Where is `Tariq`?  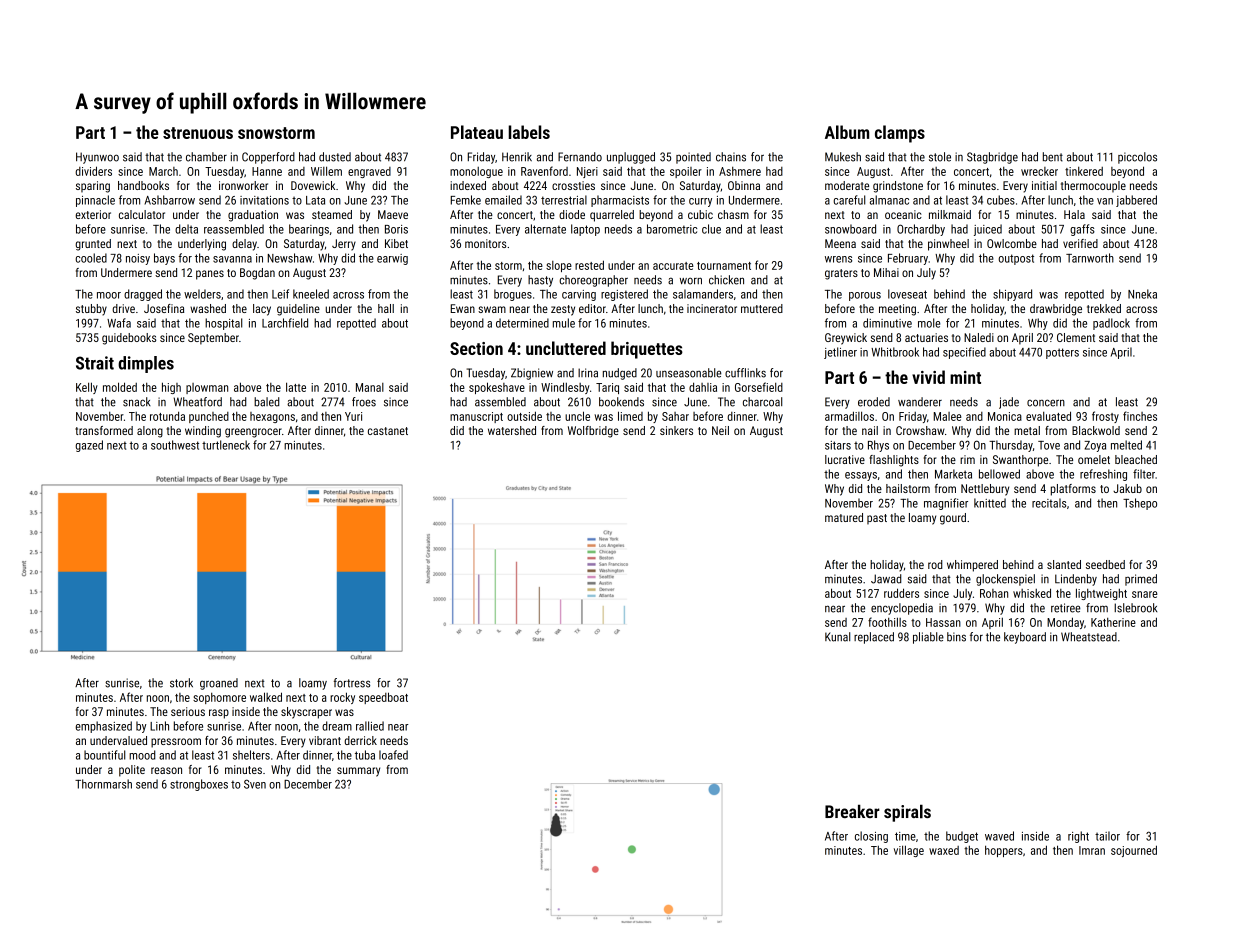 Tariq is located at coordinates (607, 388).
